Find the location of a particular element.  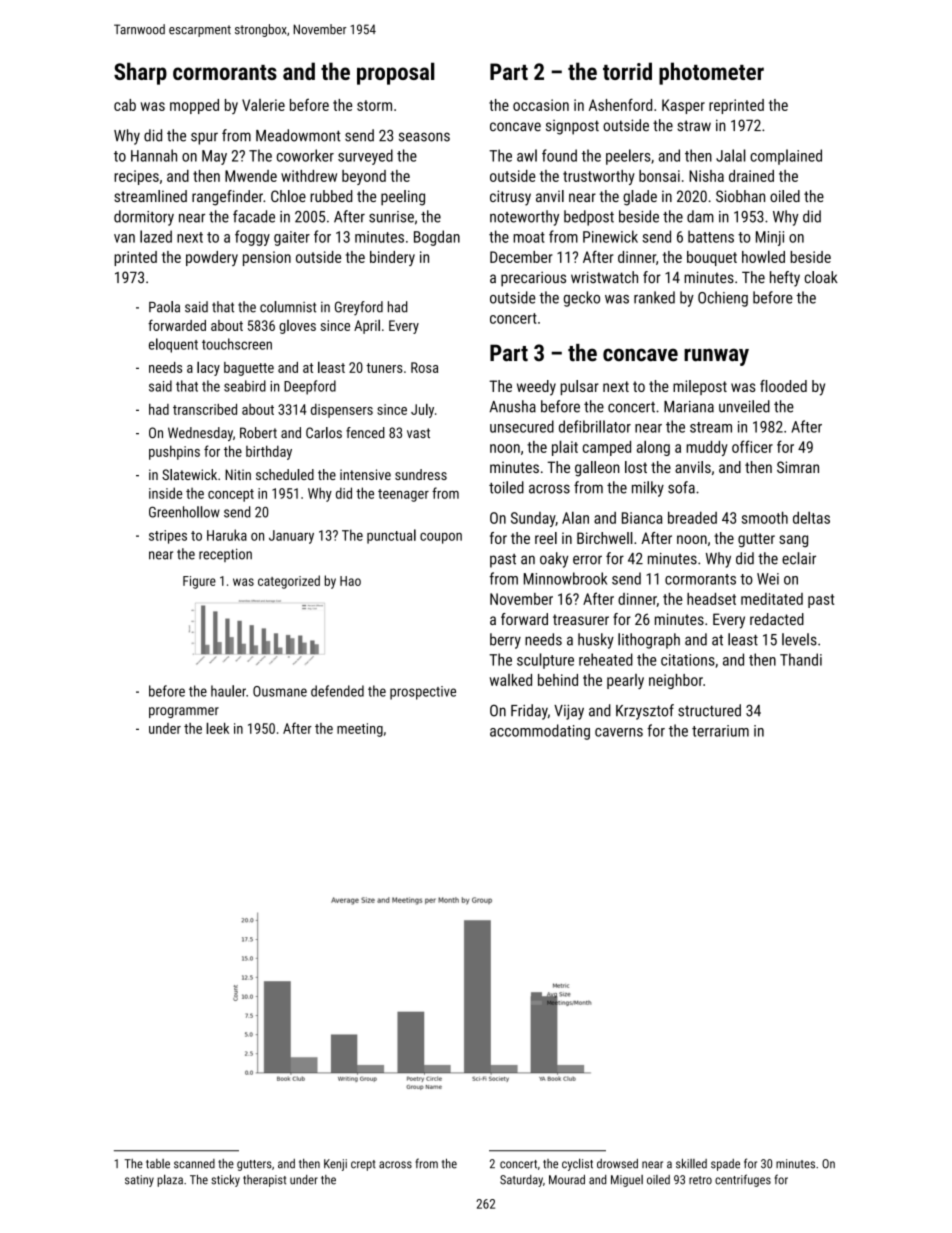

cloak is located at coordinates (821, 277).
